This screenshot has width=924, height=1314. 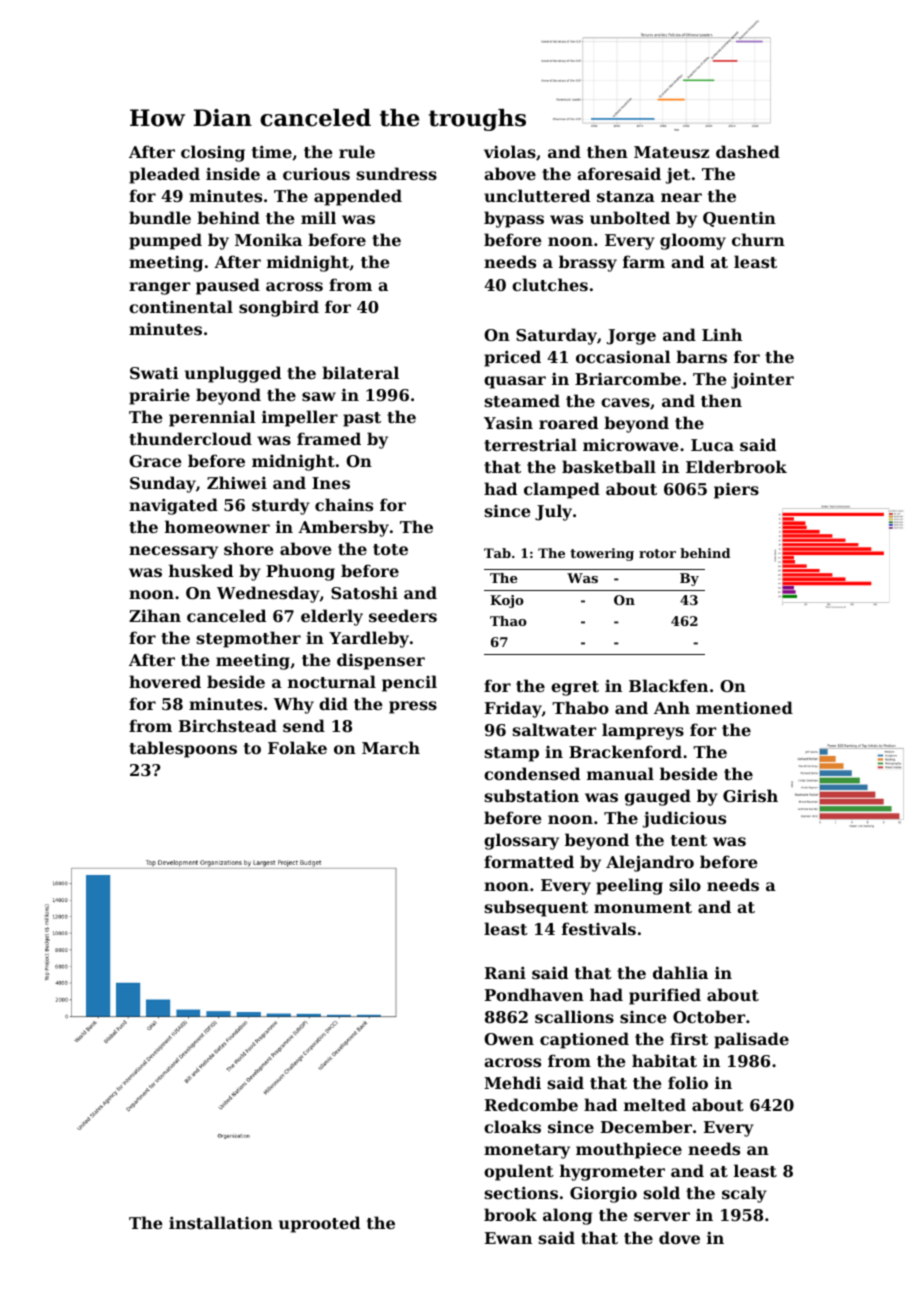 What do you see at coordinates (155, 615) in the screenshot?
I see `Zihan` at bounding box center [155, 615].
